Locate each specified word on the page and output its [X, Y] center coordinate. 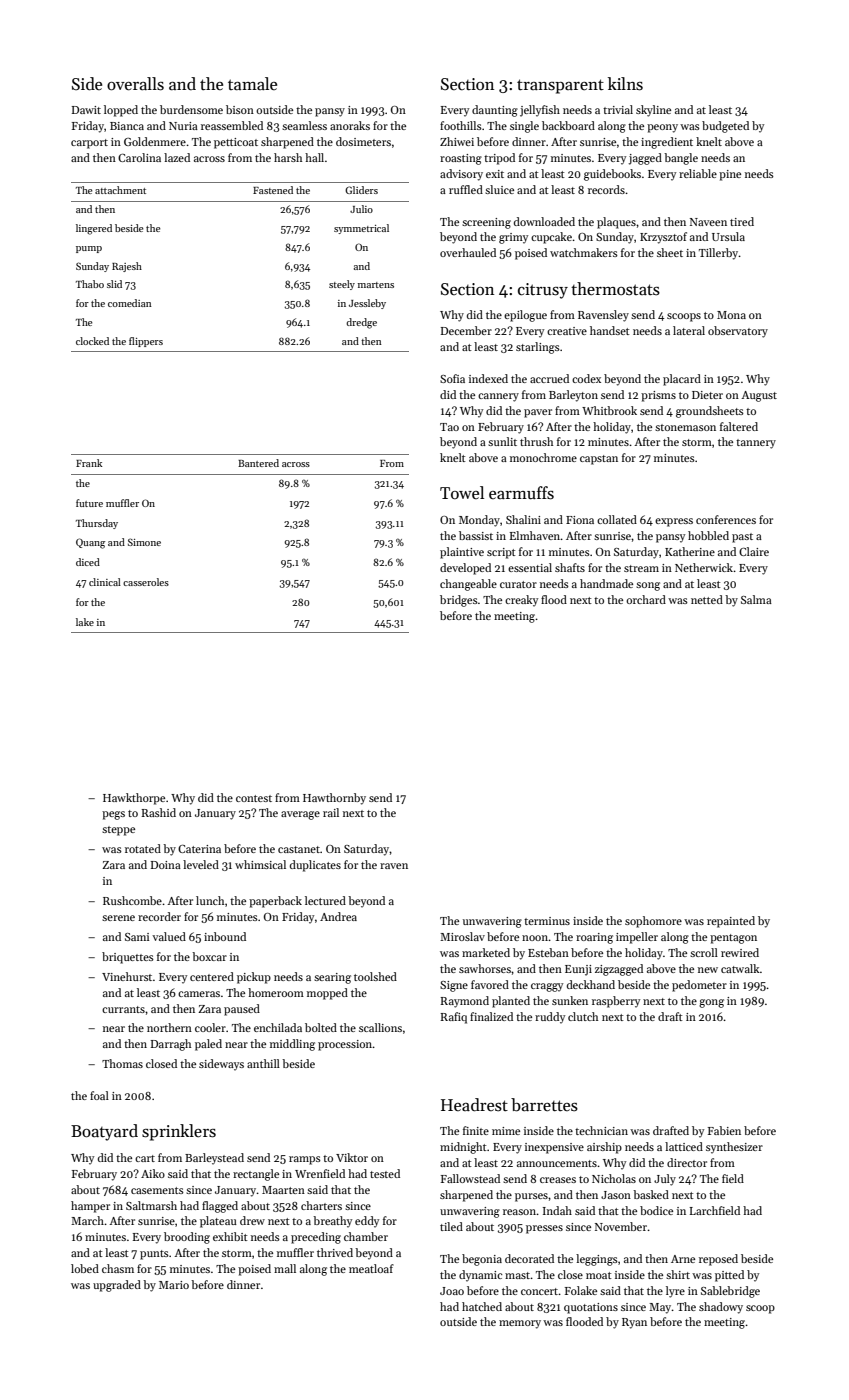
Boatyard [104, 1132]
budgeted [725, 127]
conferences [726, 519]
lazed [177, 157]
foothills [461, 125]
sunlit [502, 441]
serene [118, 918]
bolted [321, 1027]
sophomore [653, 922]
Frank [89, 463]
